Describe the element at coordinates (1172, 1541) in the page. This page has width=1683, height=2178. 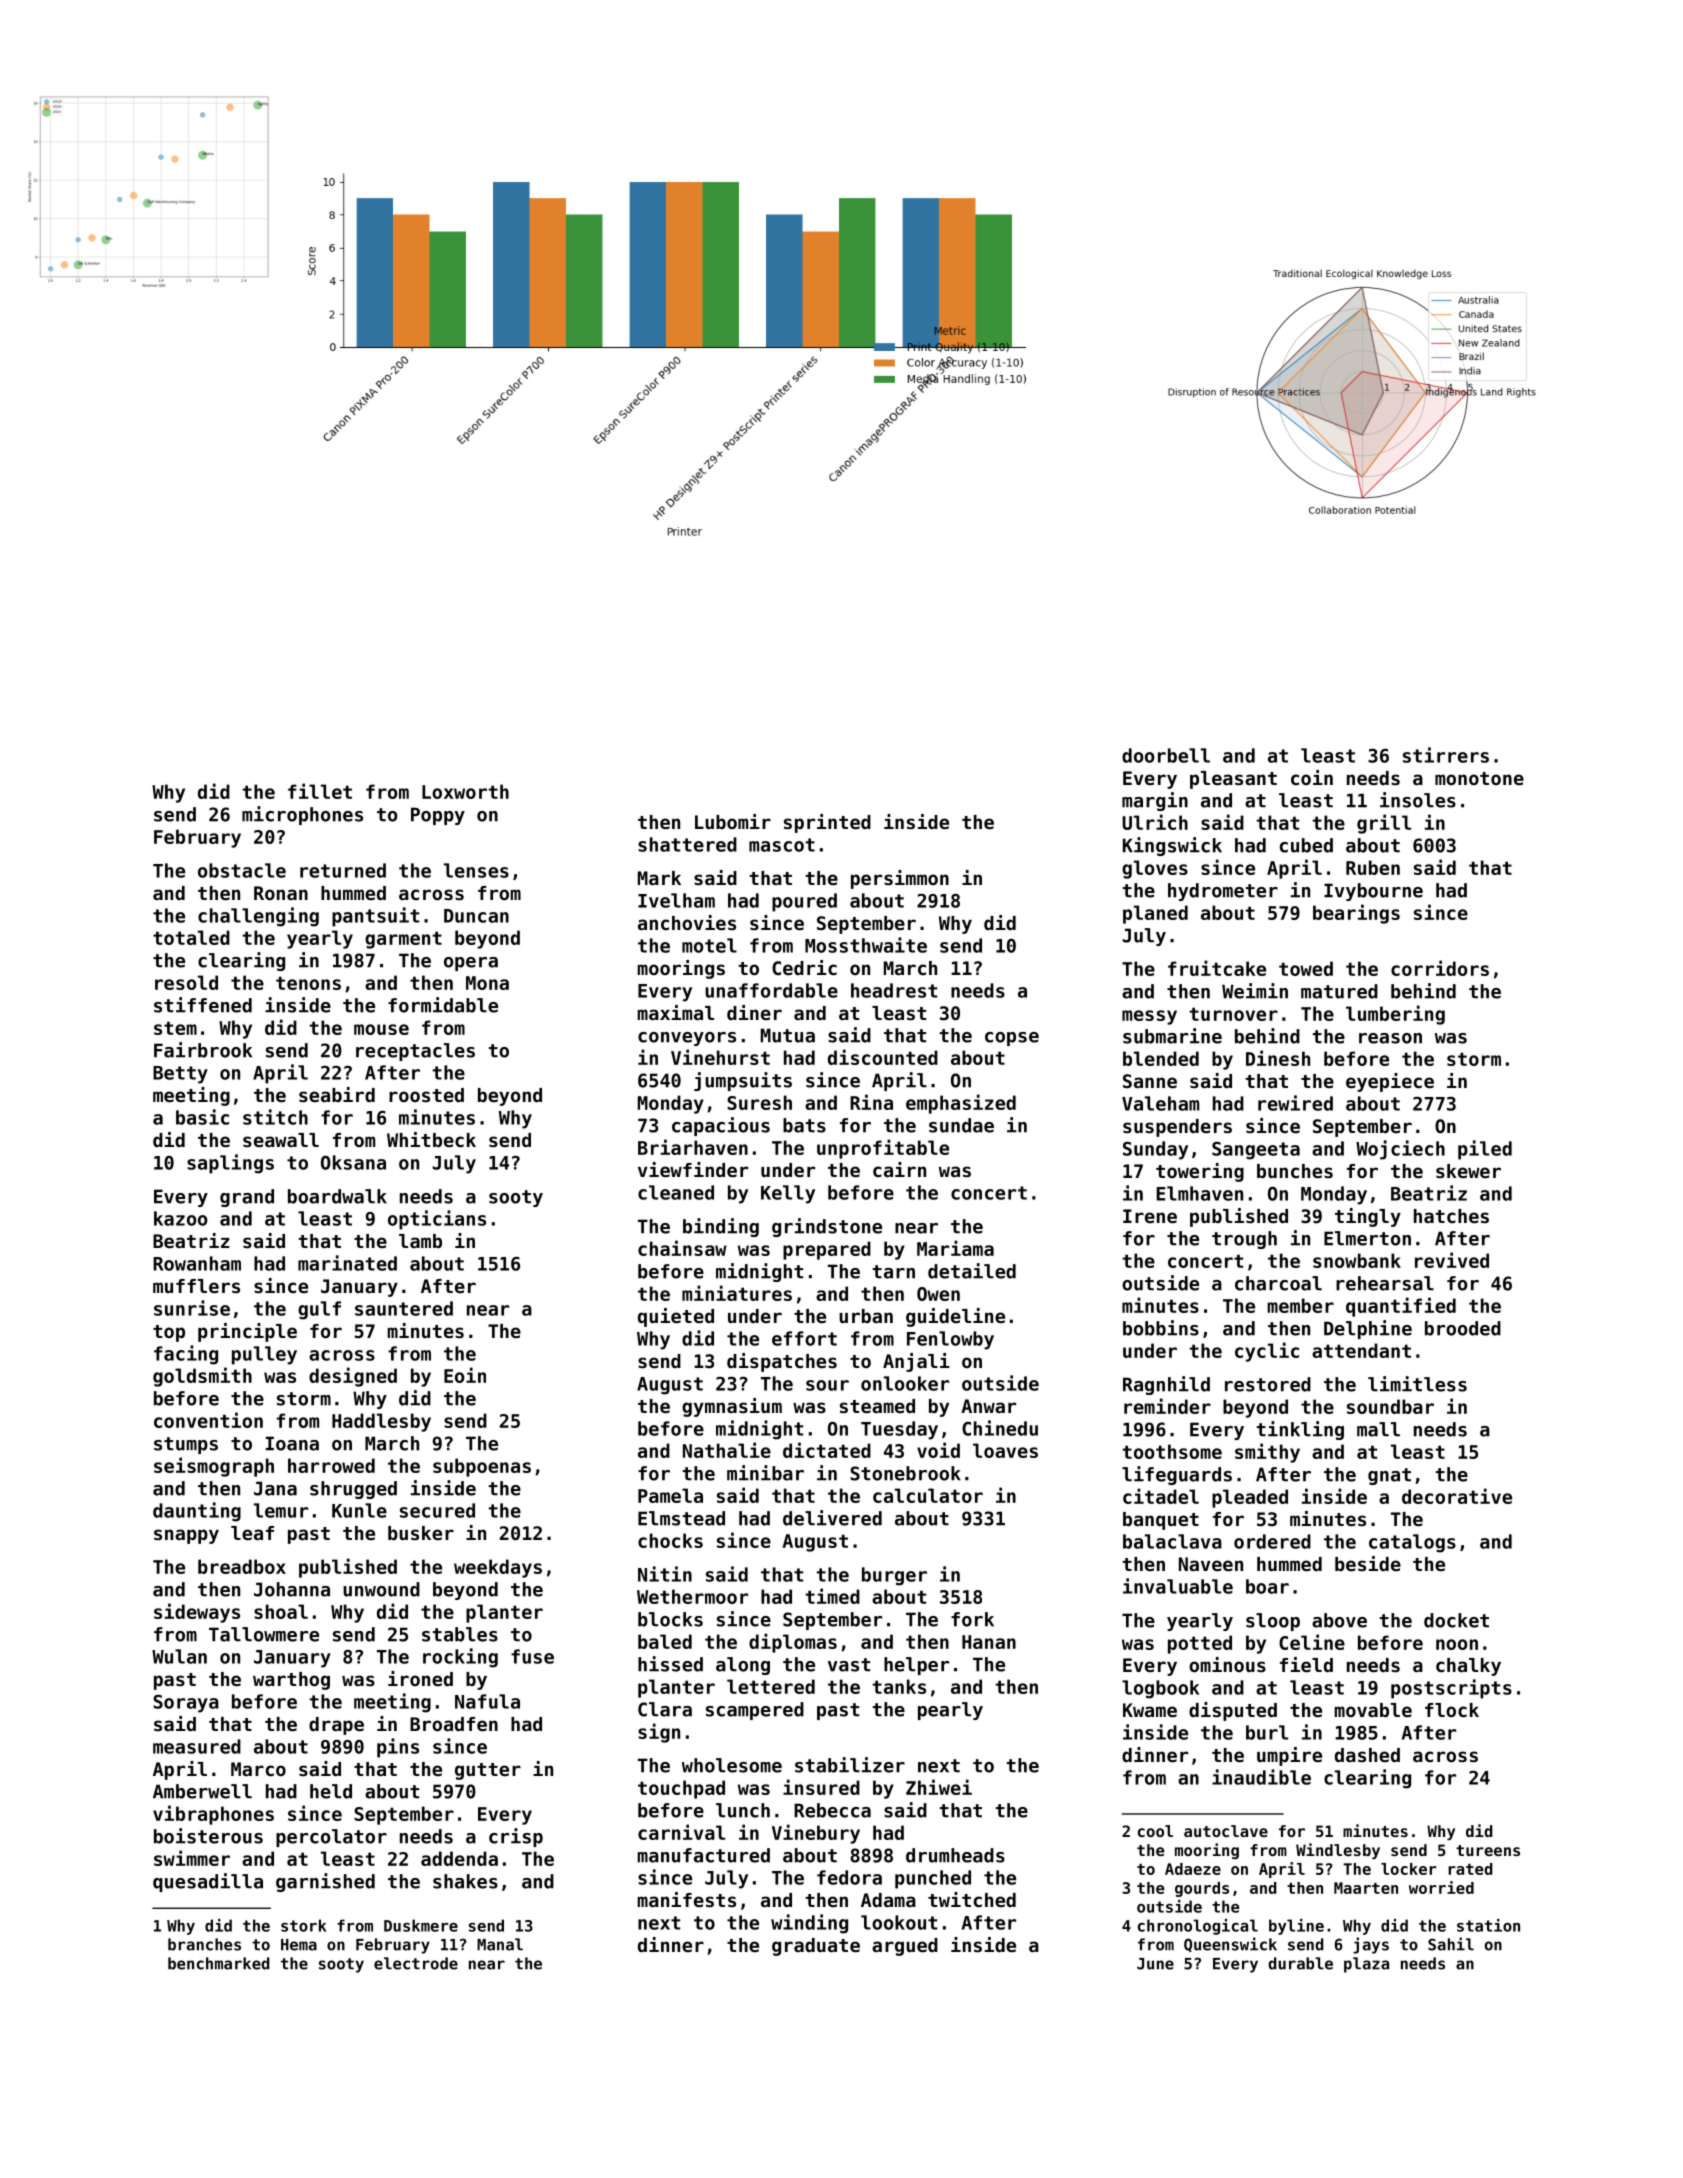
I see `balaclava` at that location.
